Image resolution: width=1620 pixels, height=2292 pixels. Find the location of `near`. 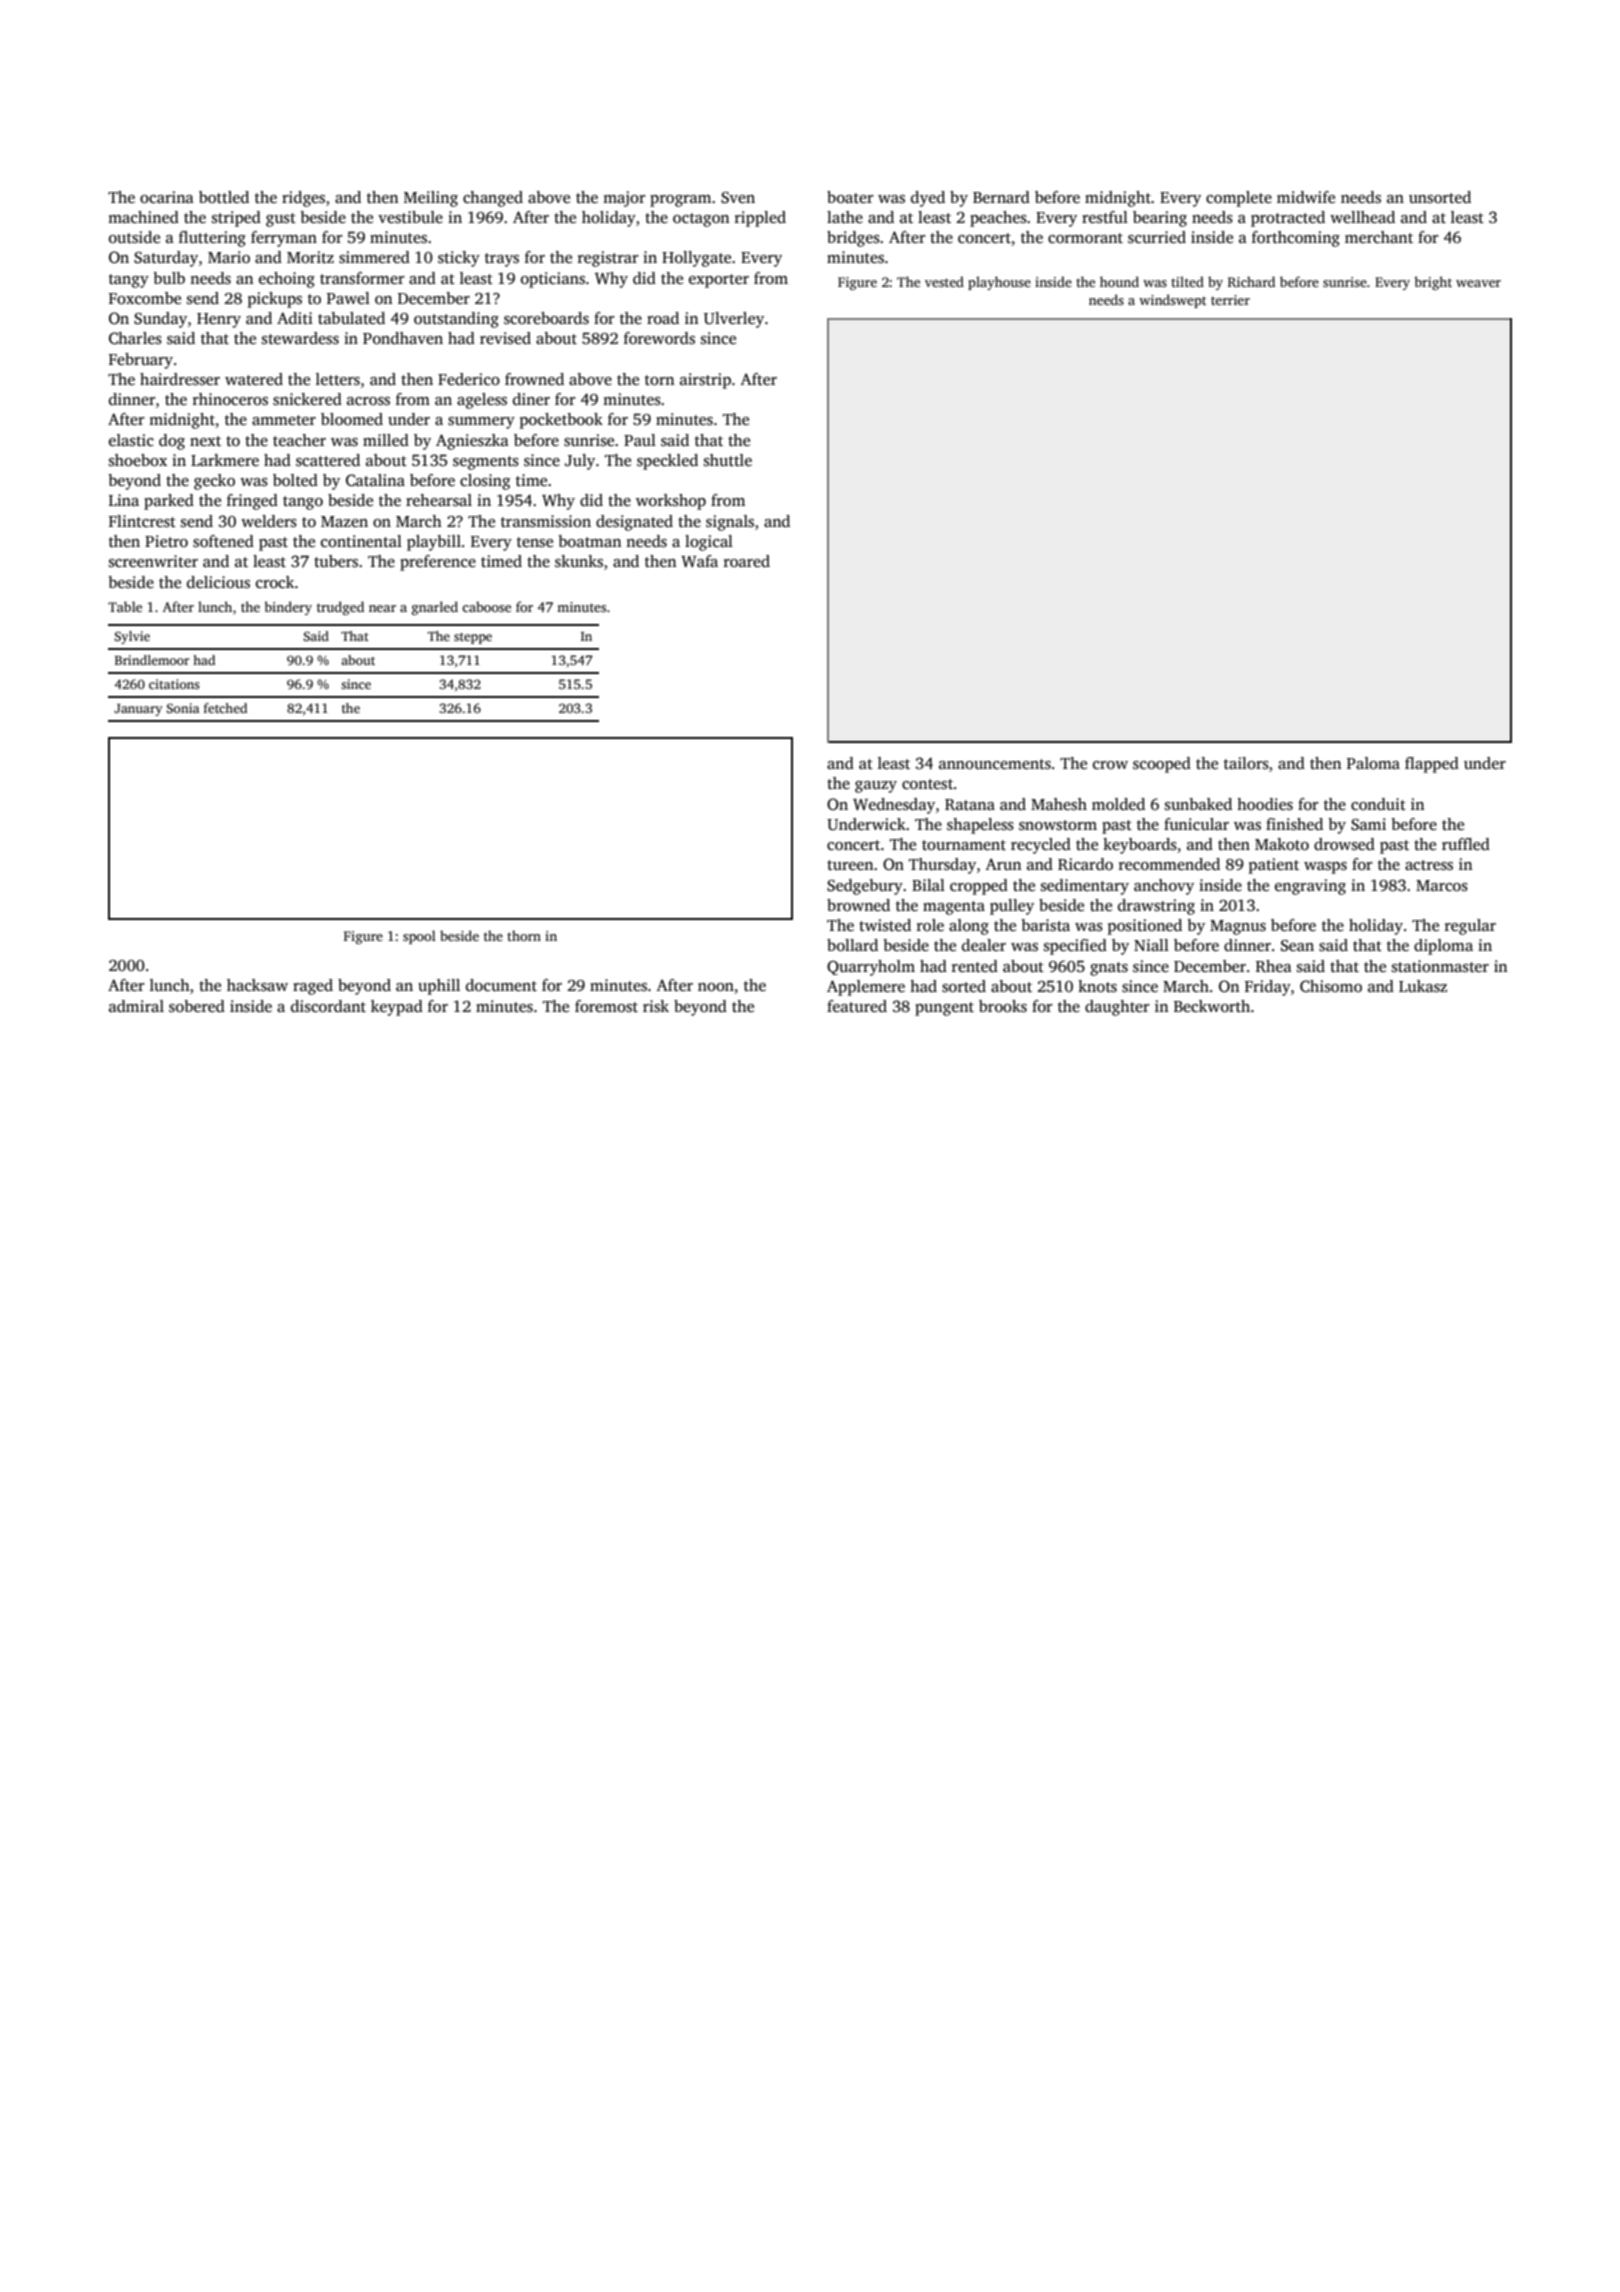

near is located at coordinates (382, 608).
